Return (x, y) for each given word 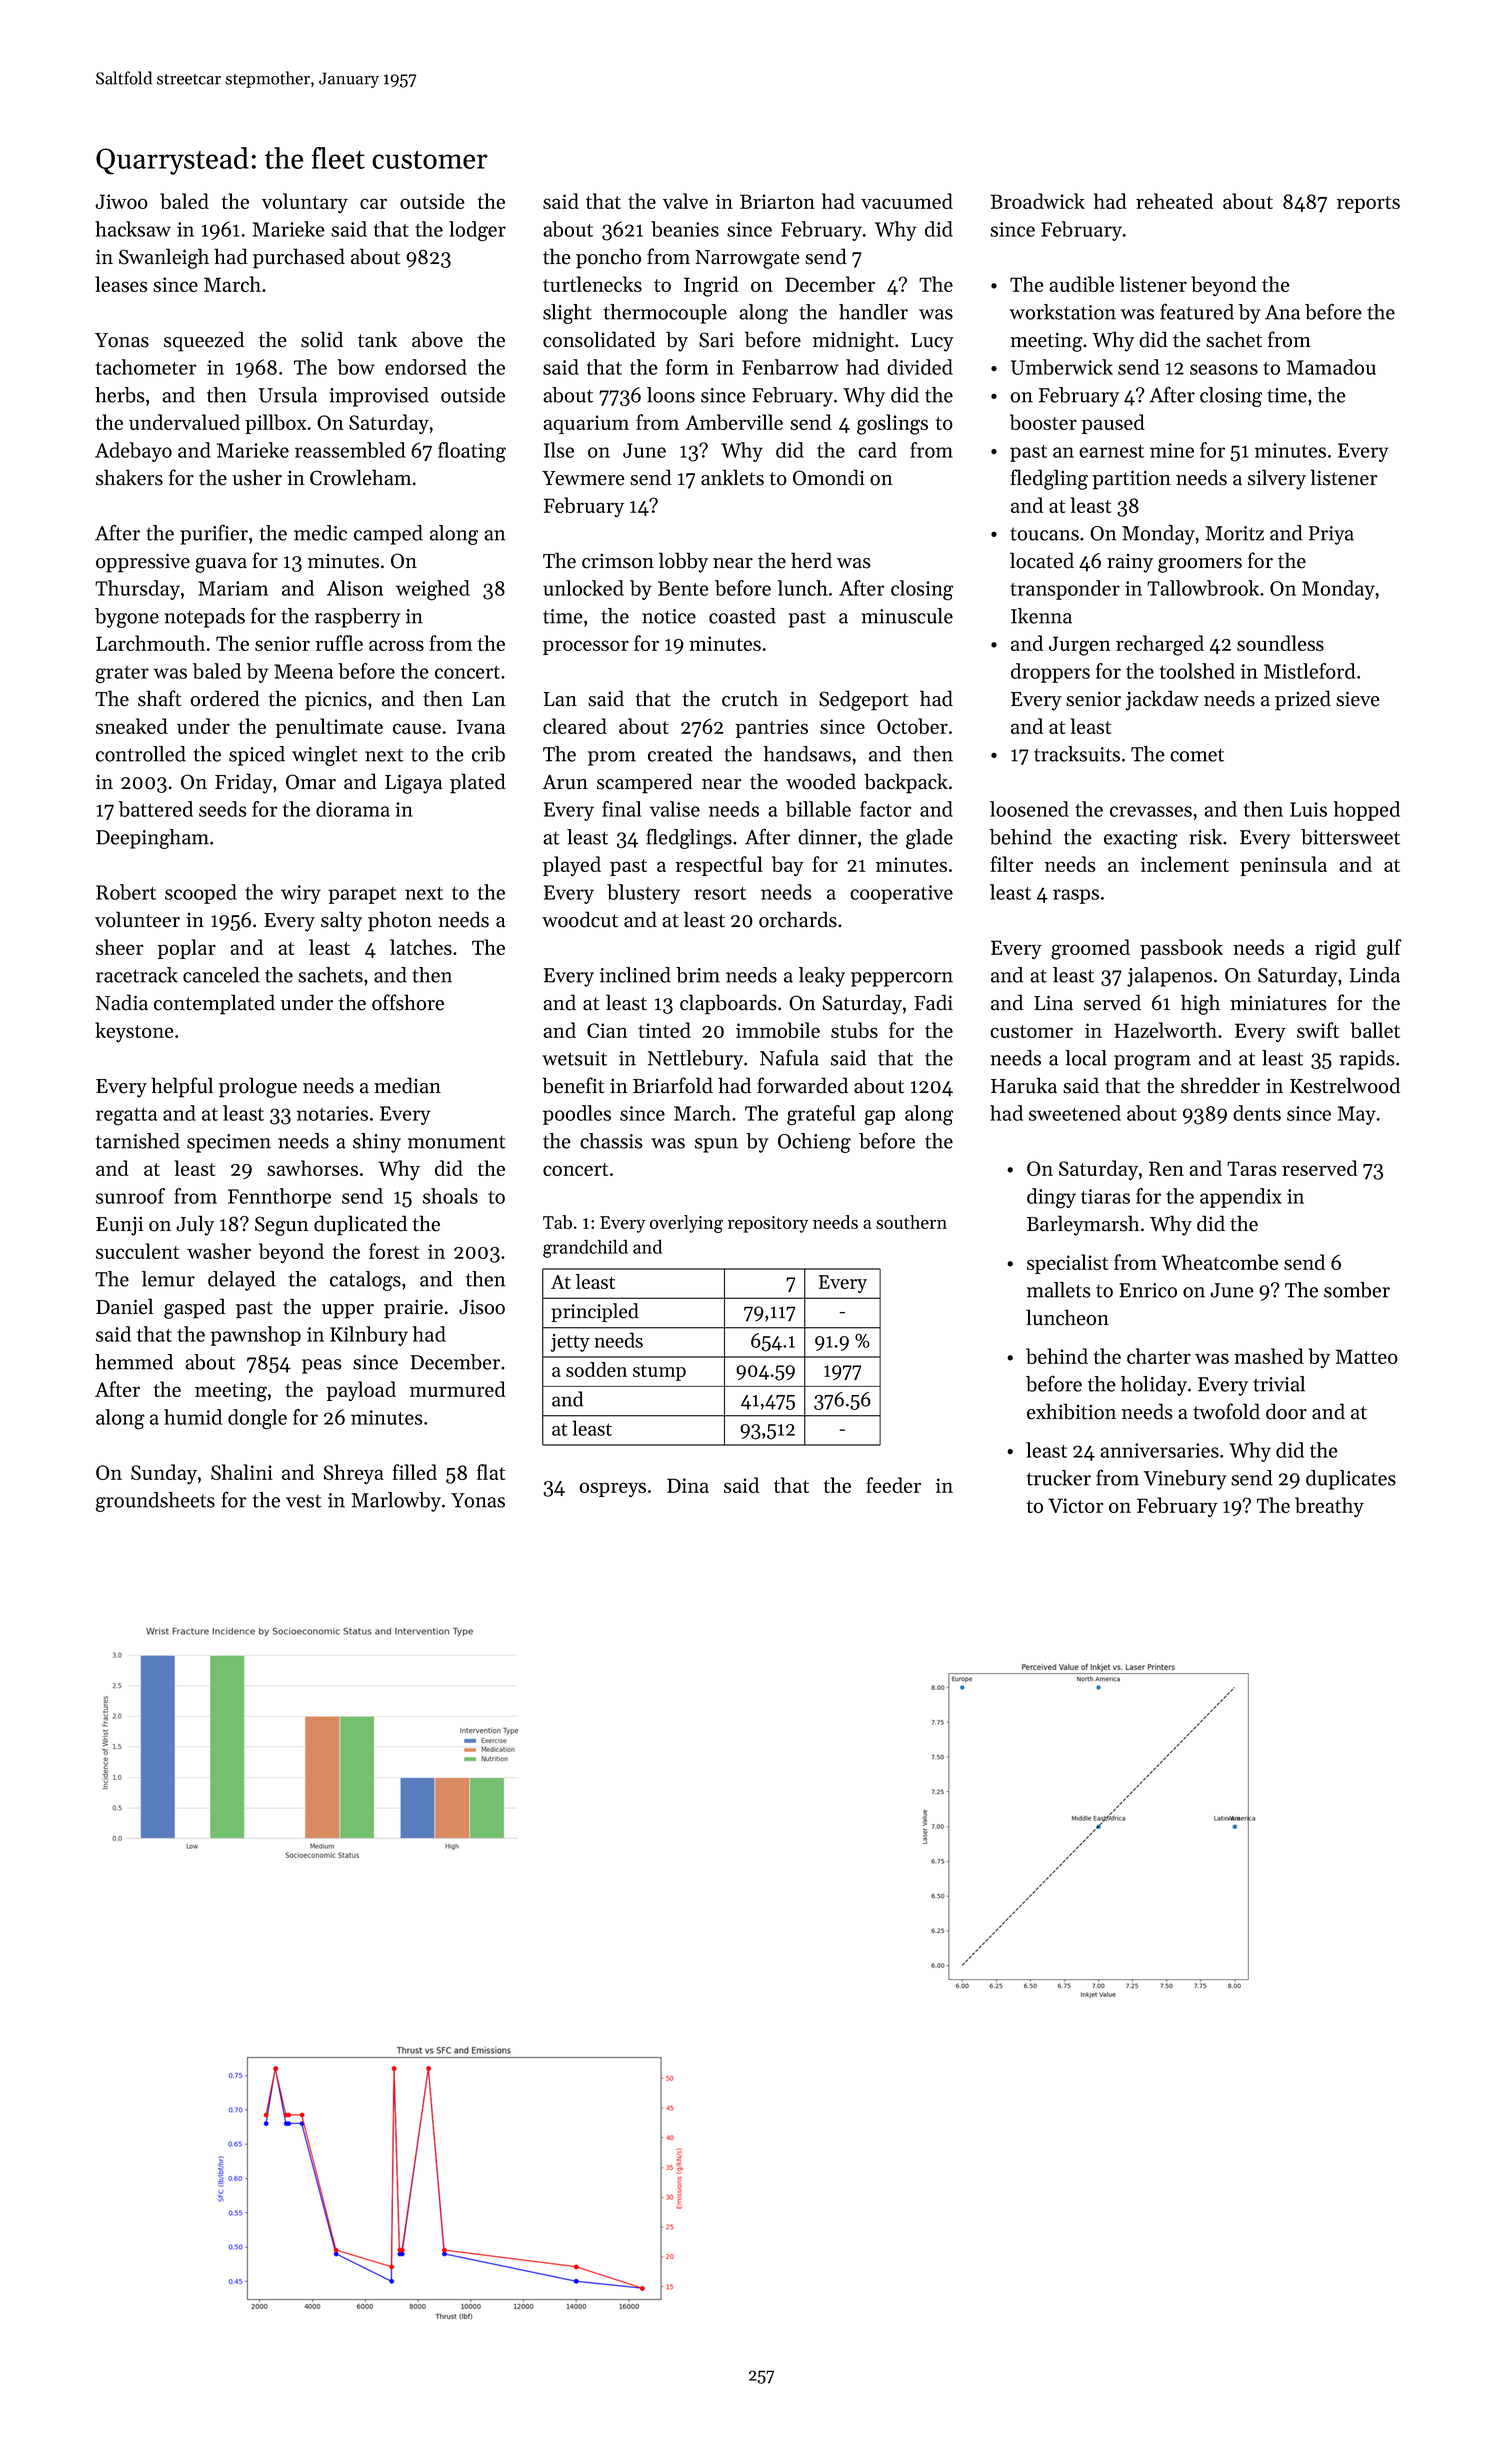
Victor (1075, 1505)
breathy (1329, 1507)
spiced (257, 756)
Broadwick (1037, 201)
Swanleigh (164, 258)
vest (304, 1501)
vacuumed (907, 201)
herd (811, 560)
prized (1303, 700)
